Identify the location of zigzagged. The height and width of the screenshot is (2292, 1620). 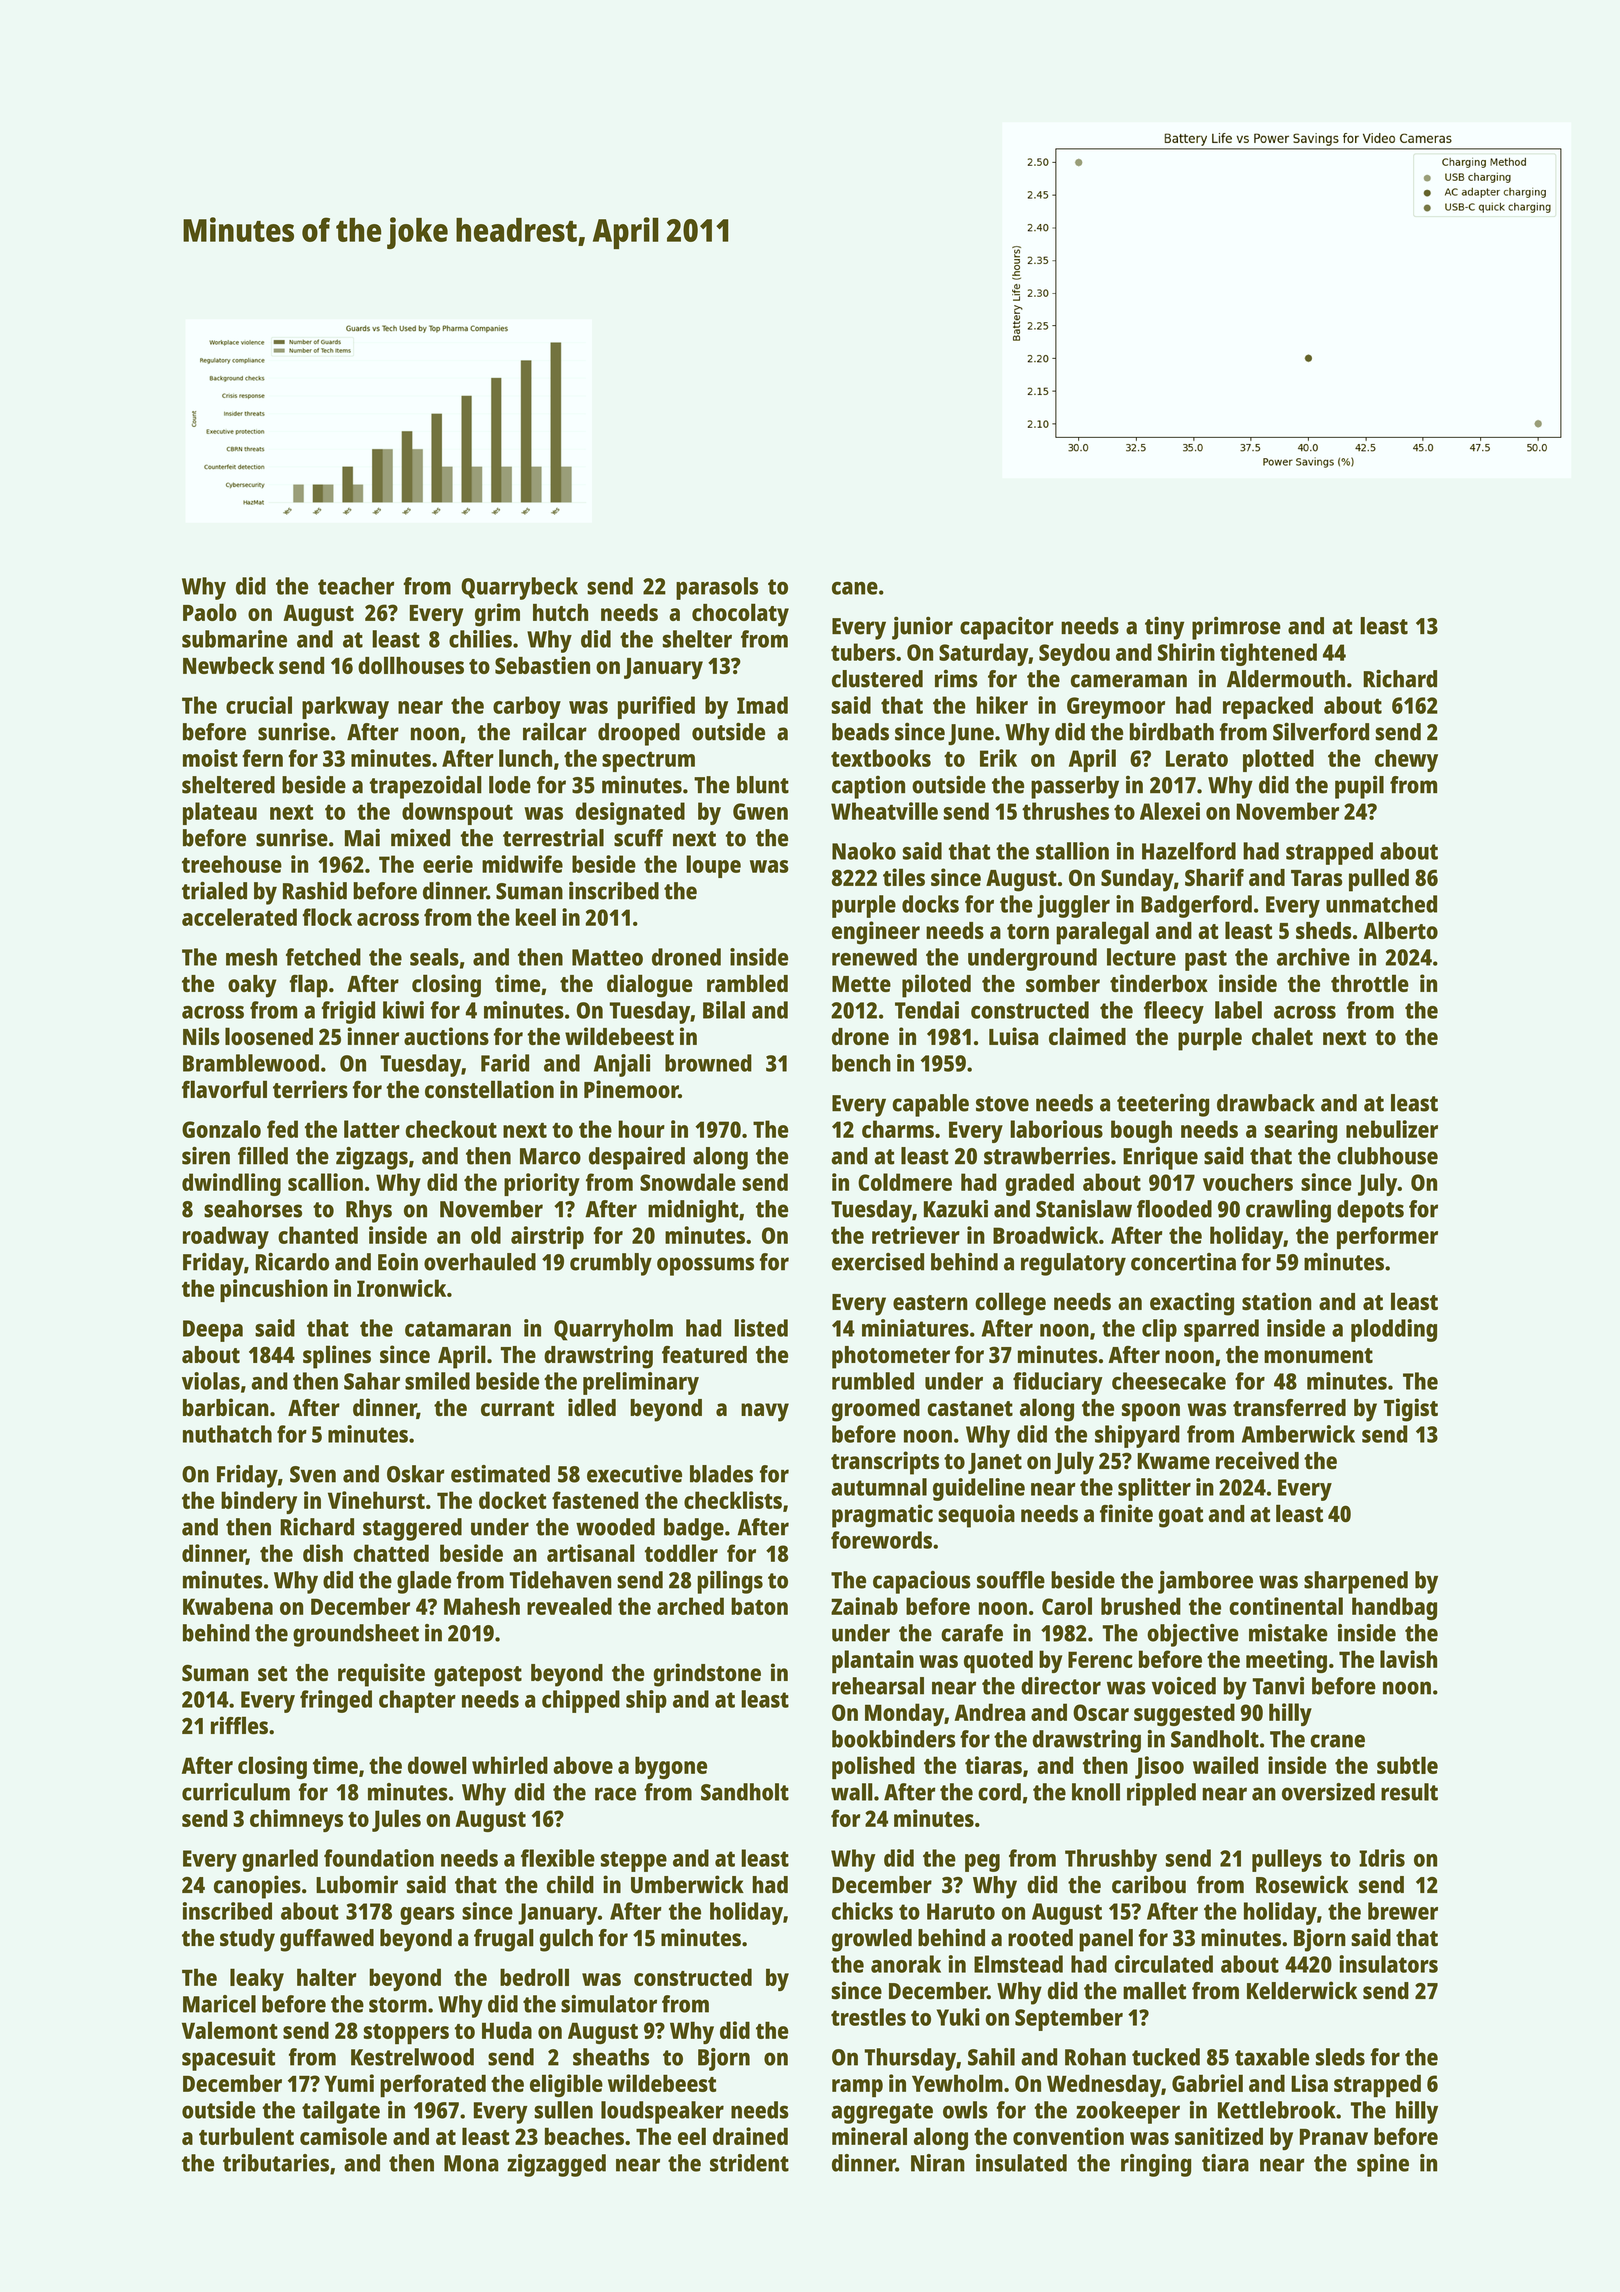
(556, 2165).
